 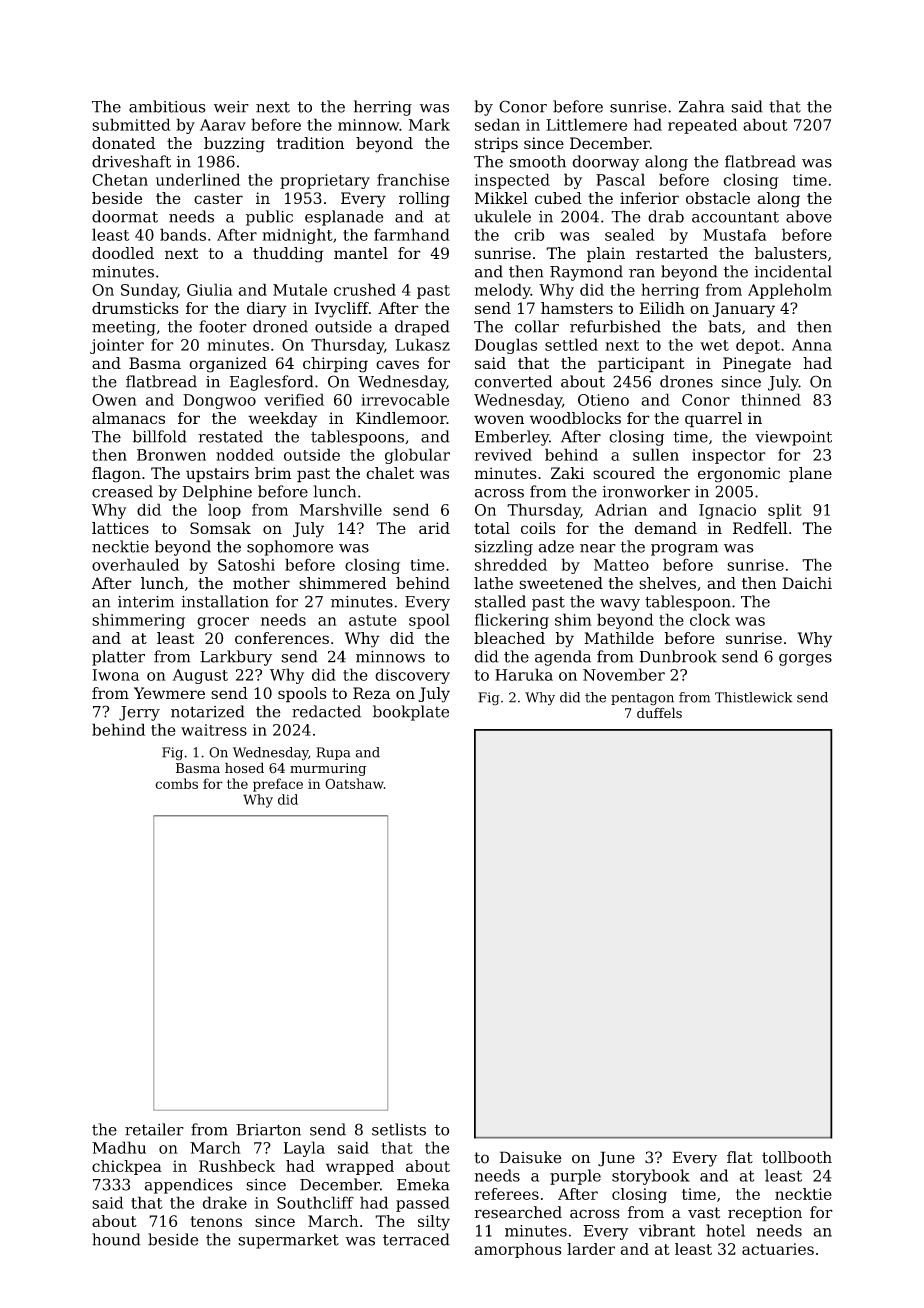 What do you see at coordinates (273, 473) in the document?
I see `brim` at bounding box center [273, 473].
